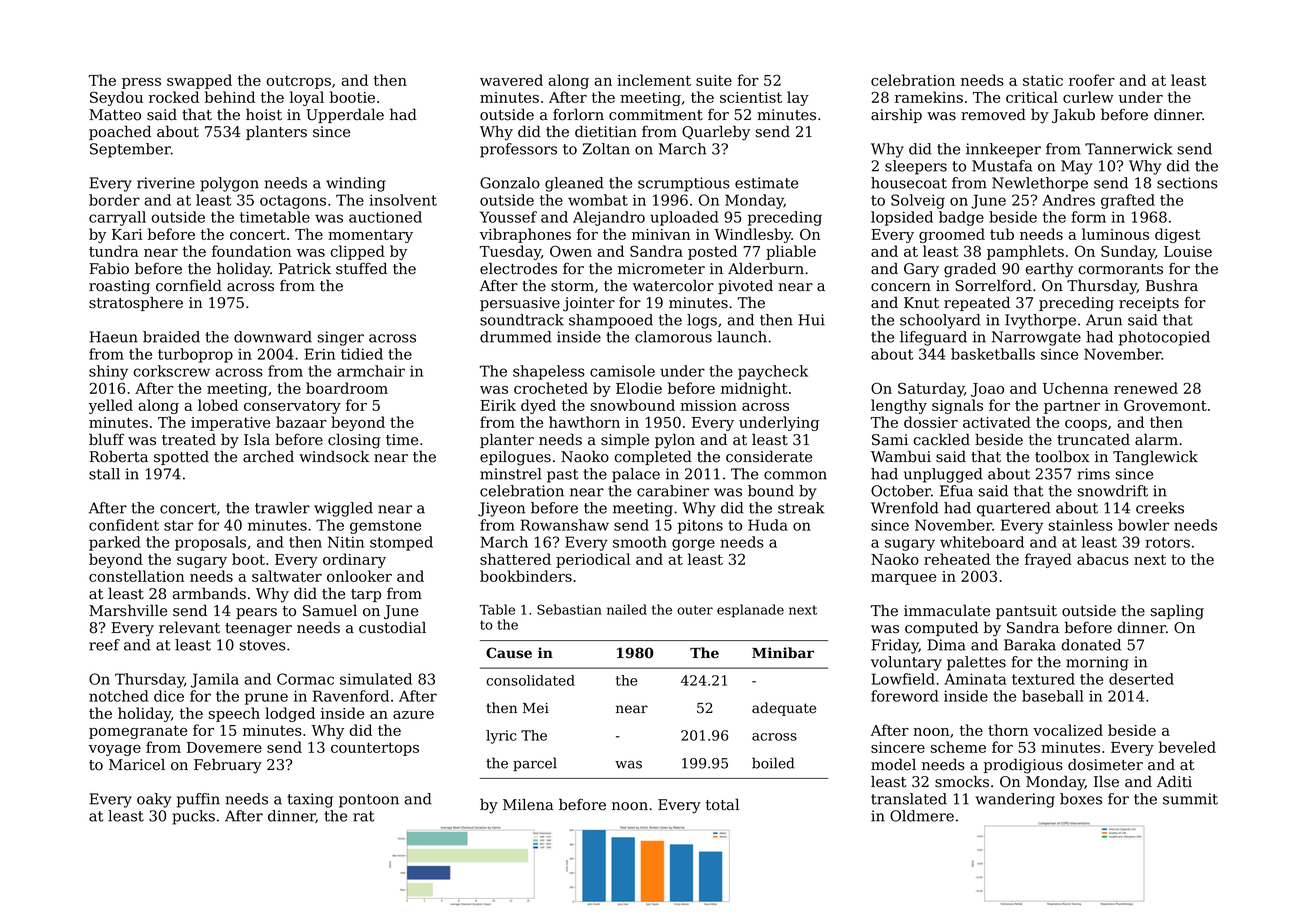 This screenshot has width=1308, height=924. I want to click on prodigious, so click(1023, 766).
